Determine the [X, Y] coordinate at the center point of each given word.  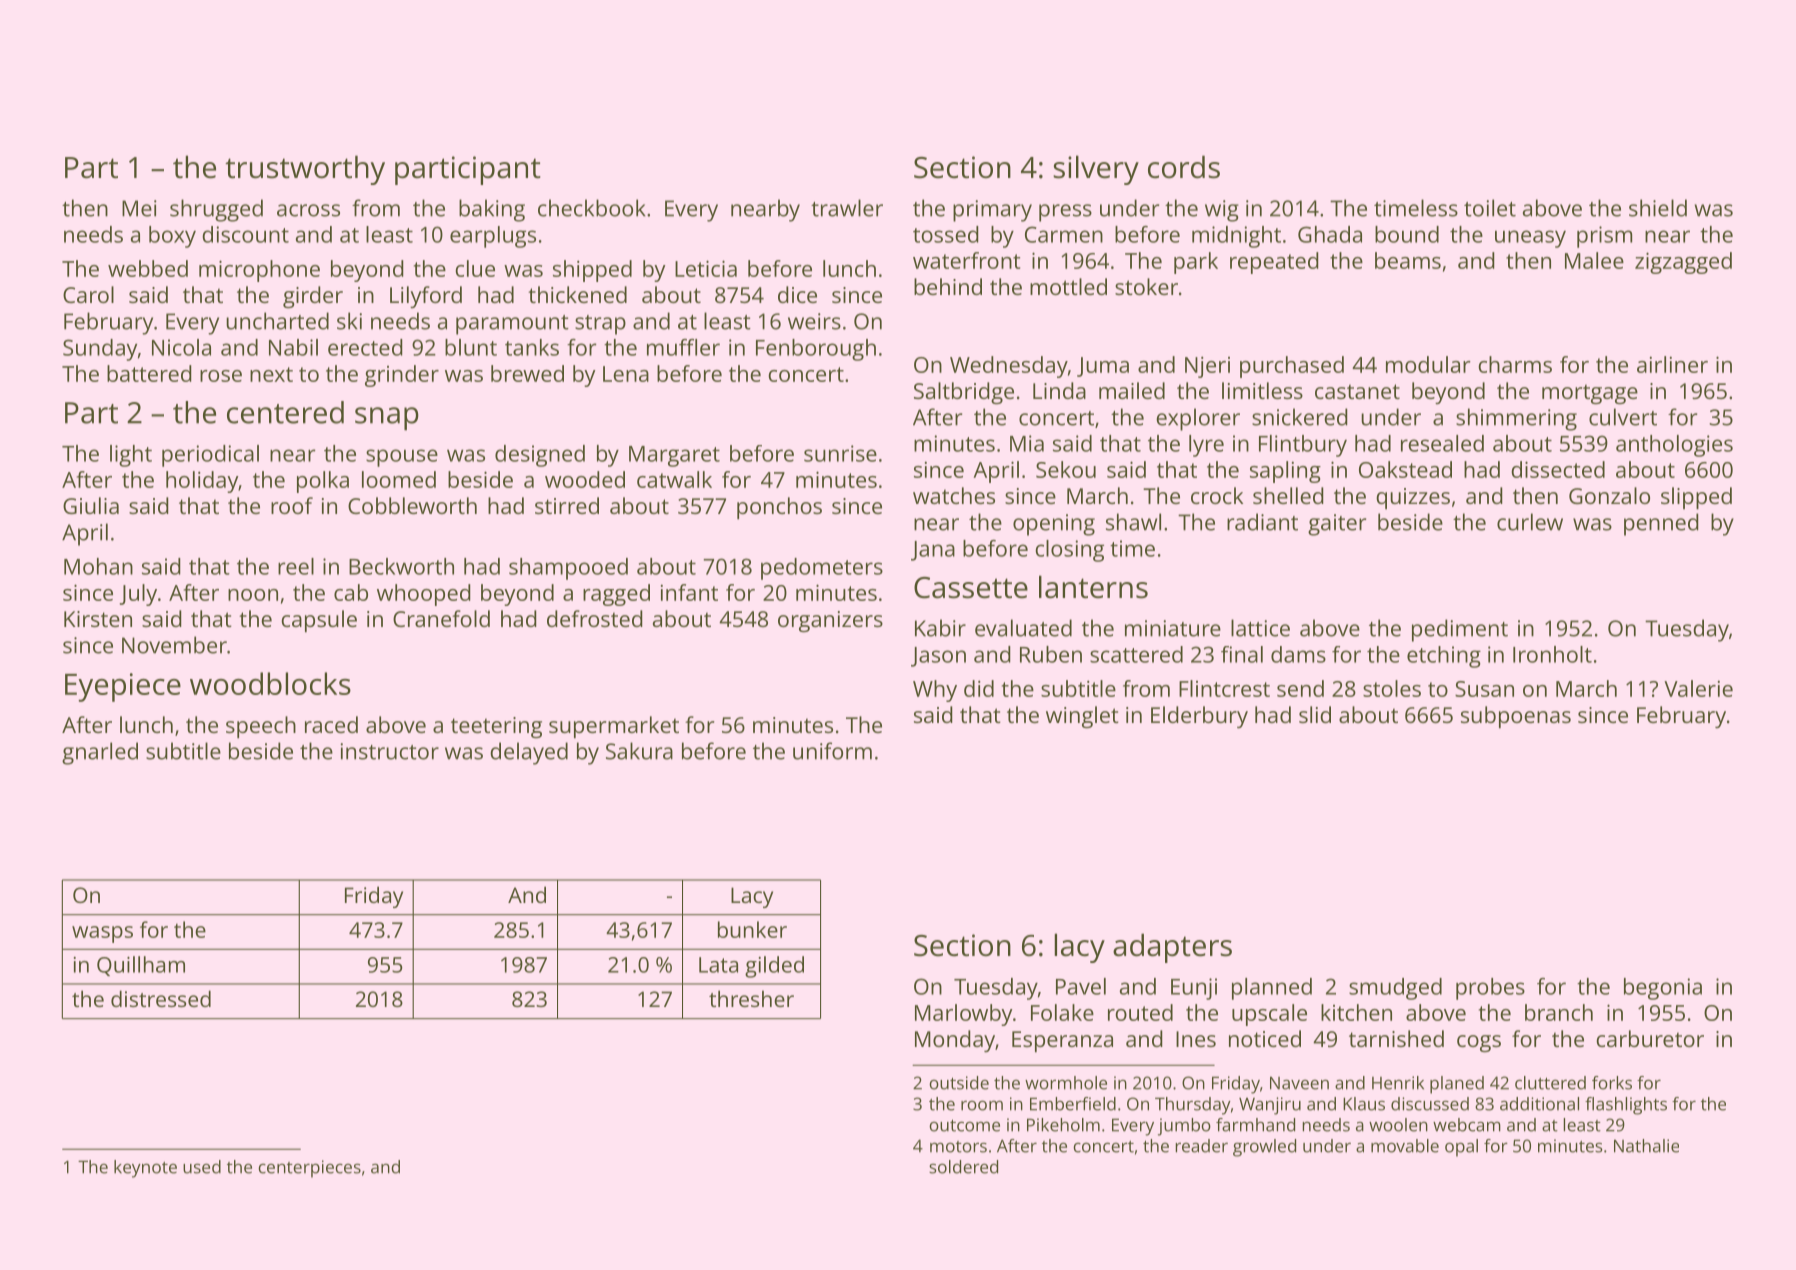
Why [935, 691]
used [202, 1167]
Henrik [1398, 1083]
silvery [1096, 170]
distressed [161, 998]
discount [245, 234]
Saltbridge [964, 393]
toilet [1490, 208]
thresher [751, 998]
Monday [955, 1041]
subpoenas [1516, 717]
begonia [1663, 989]
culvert [1623, 417]
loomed [399, 479]
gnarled [100, 753]
